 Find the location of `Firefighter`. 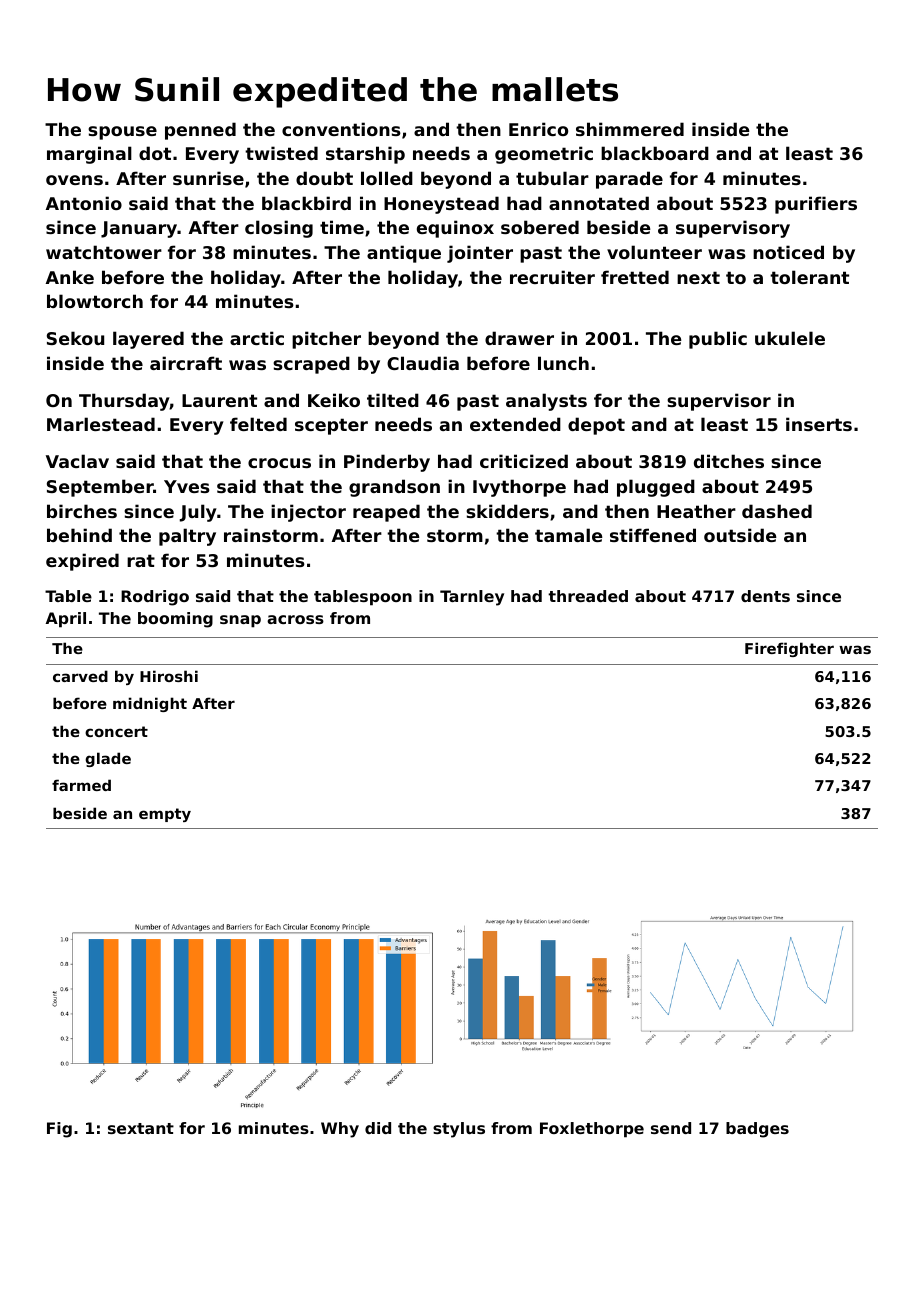

Firefighter is located at coordinates (789, 649).
